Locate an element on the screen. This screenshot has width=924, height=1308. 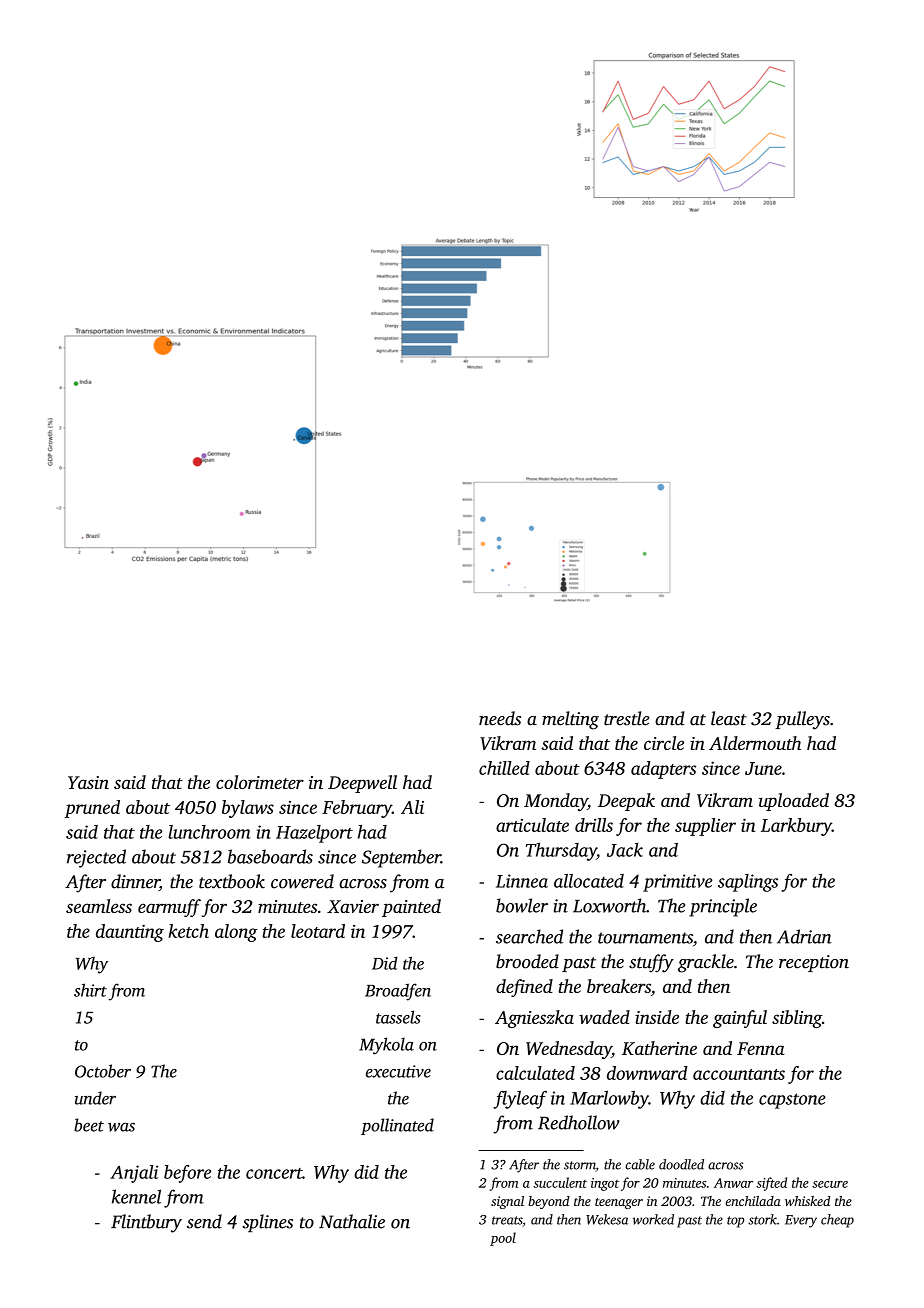
sibling is located at coordinates (797, 1019).
